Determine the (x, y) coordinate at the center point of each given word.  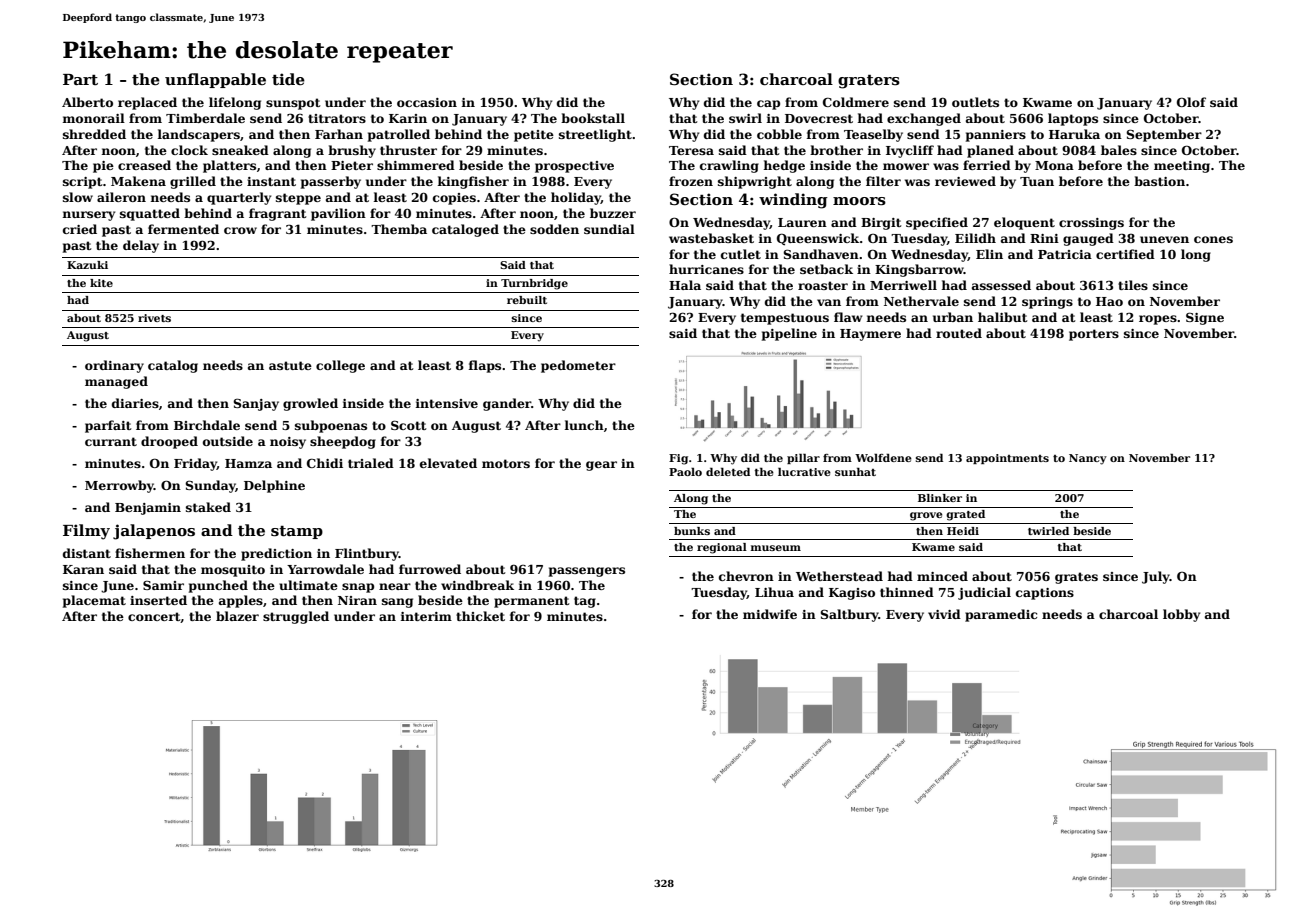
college (340, 366)
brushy (352, 151)
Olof (1191, 102)
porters (1094, 335)
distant (87, 553)
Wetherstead (839, 576)
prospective (574, 167)
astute (290, 365)
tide (288, 79)
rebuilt (527, 300)
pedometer (578, 366)
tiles (1133, 285)
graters (869, 82)
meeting (1182, 167)
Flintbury (367, 554)
